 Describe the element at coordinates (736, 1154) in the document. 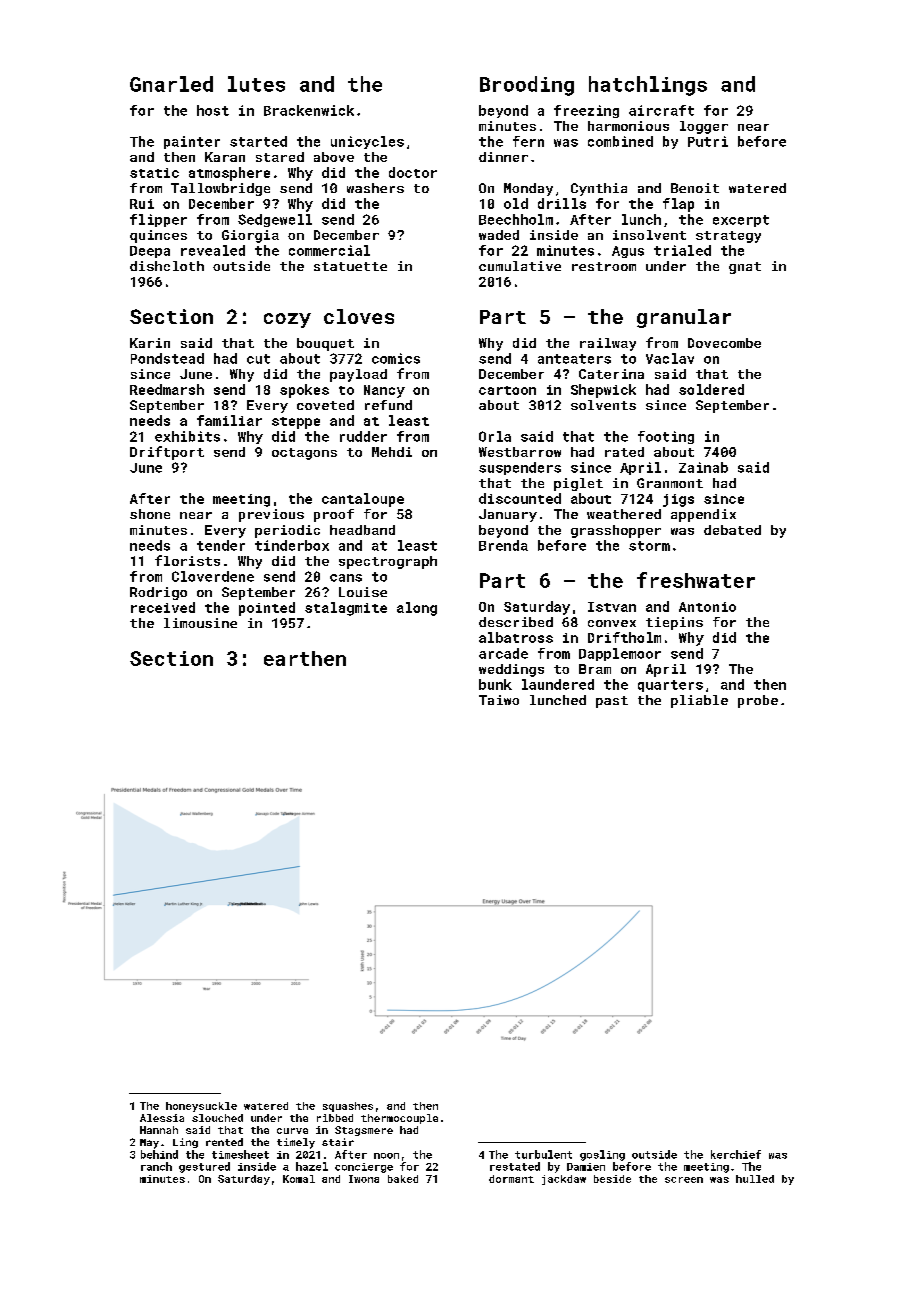

I see `kerchief` at that location.
